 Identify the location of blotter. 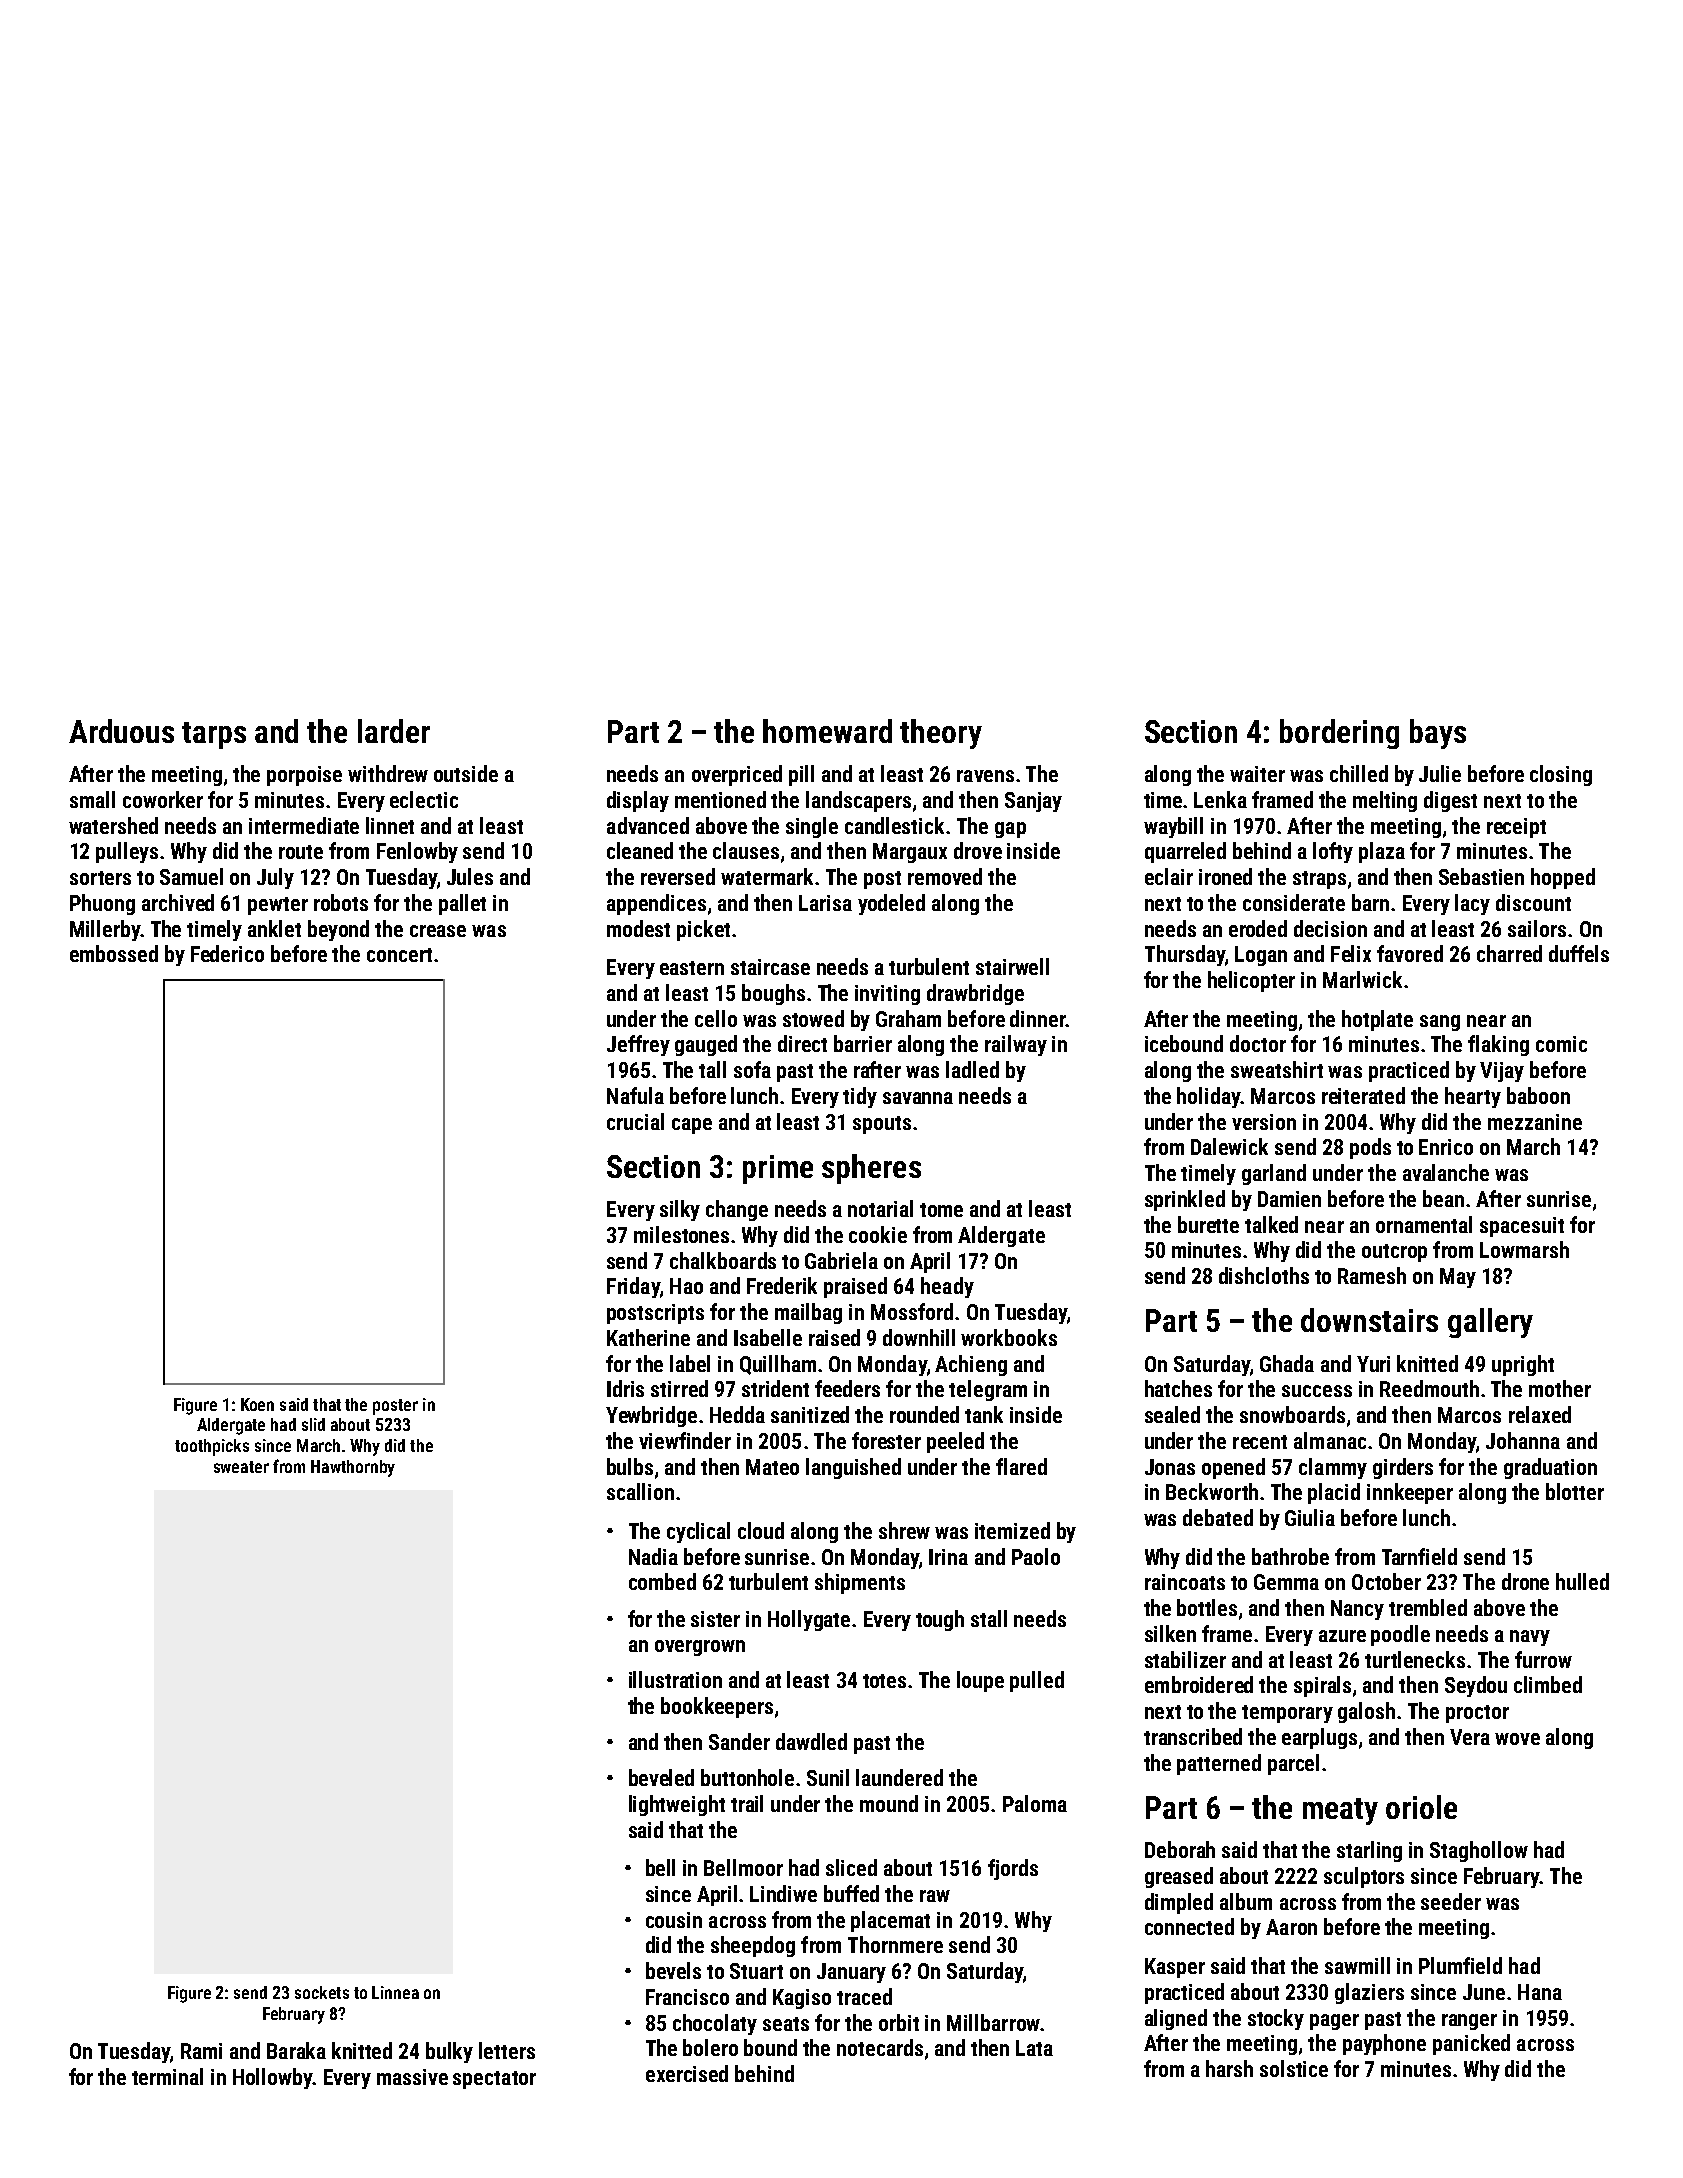
(1575, 1491).
